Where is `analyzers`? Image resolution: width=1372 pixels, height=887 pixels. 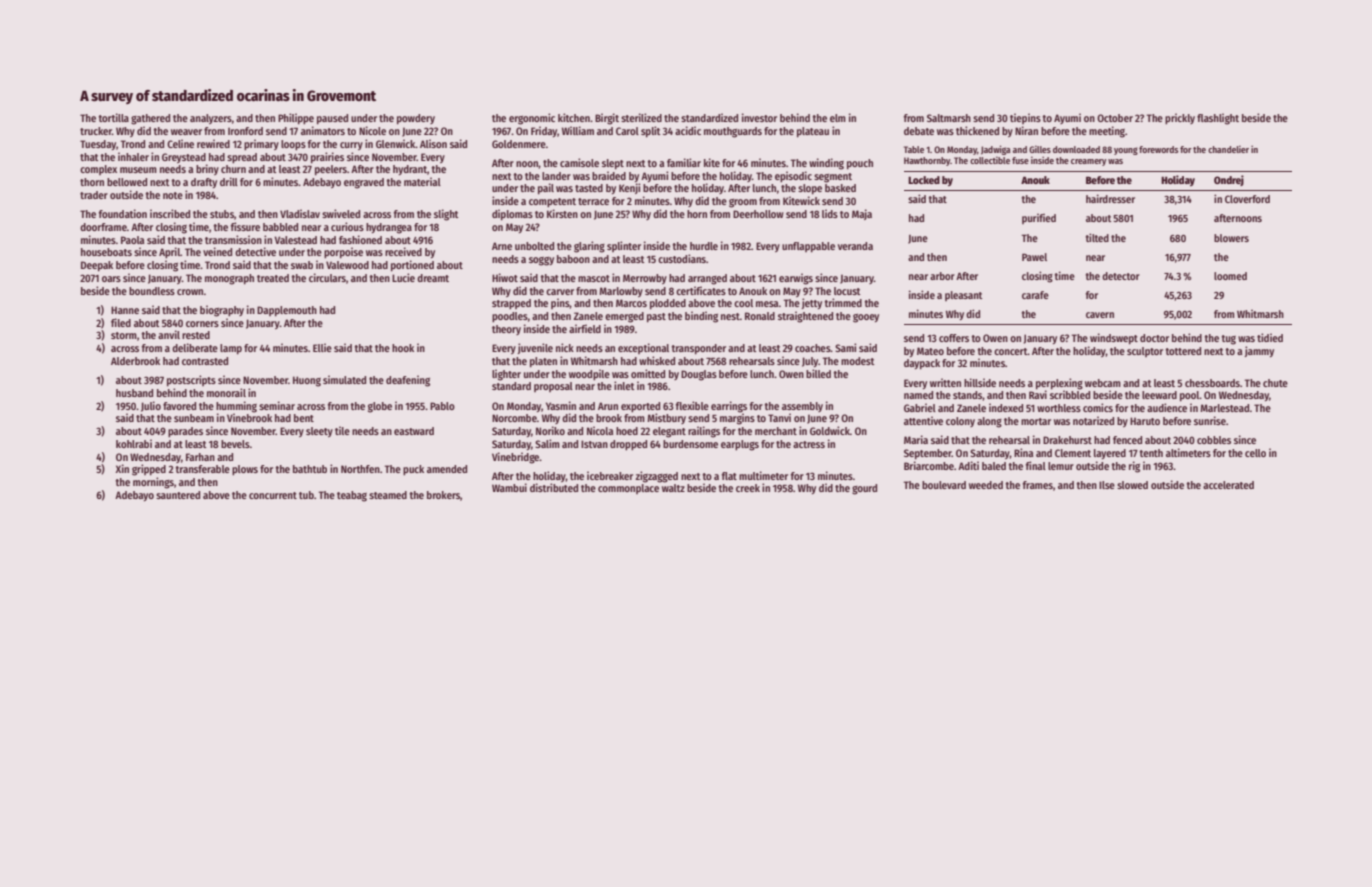 analyzers is located at coordinates (211, 119).
